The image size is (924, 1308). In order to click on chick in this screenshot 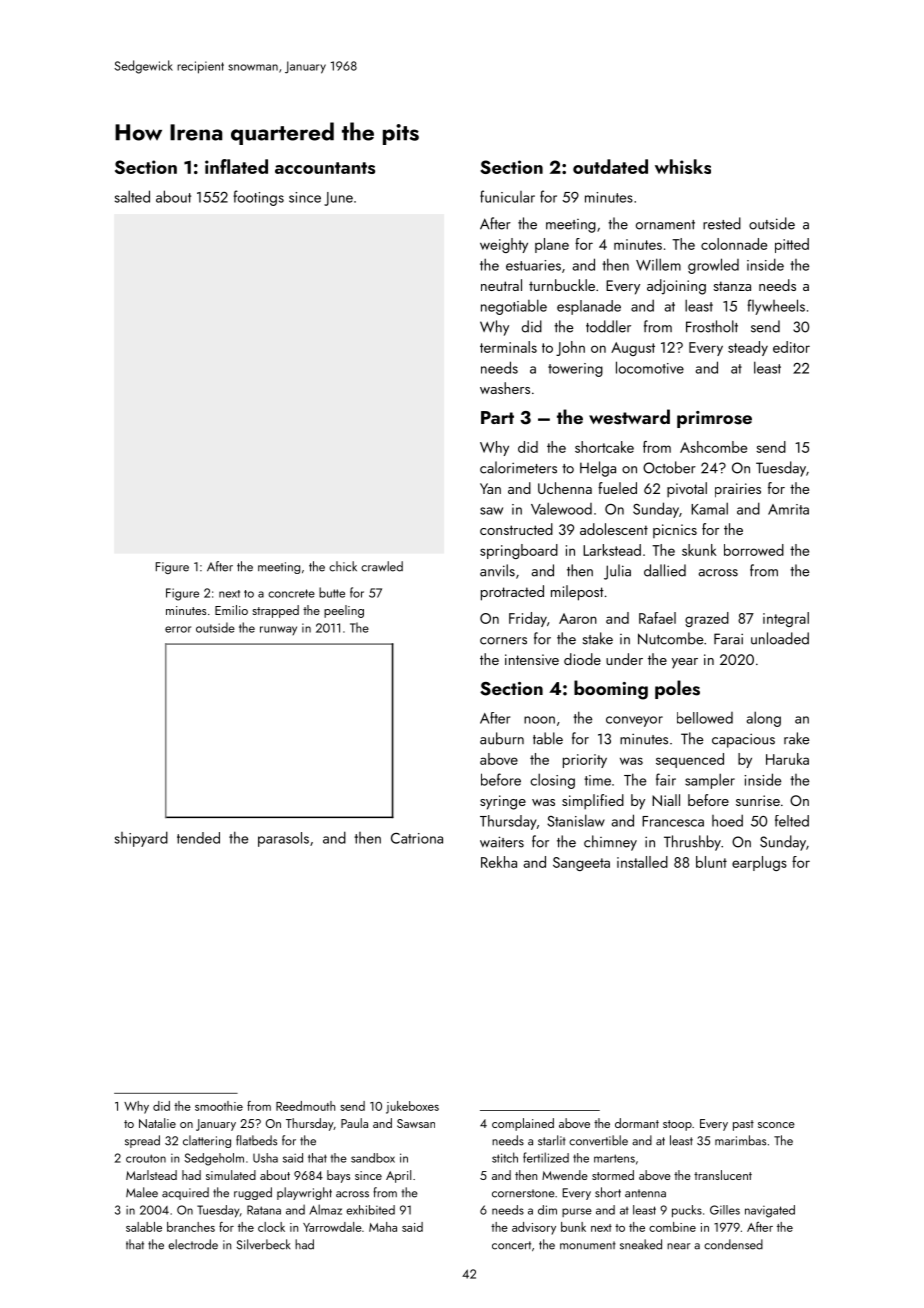, I will do `click(343, 566)`.
